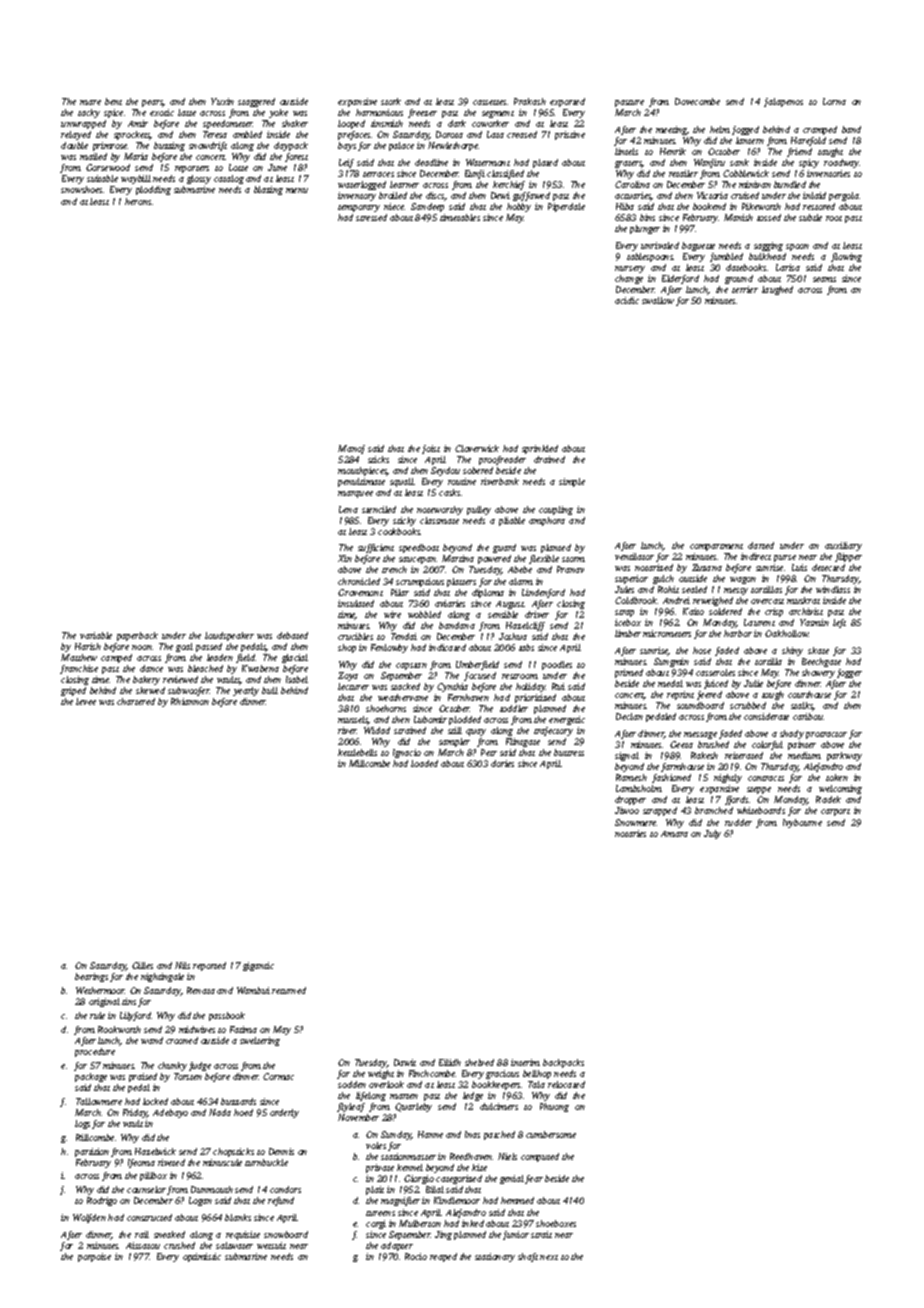 This document has width=924, height=1308. I want to click on levee, so click(86, 701).
